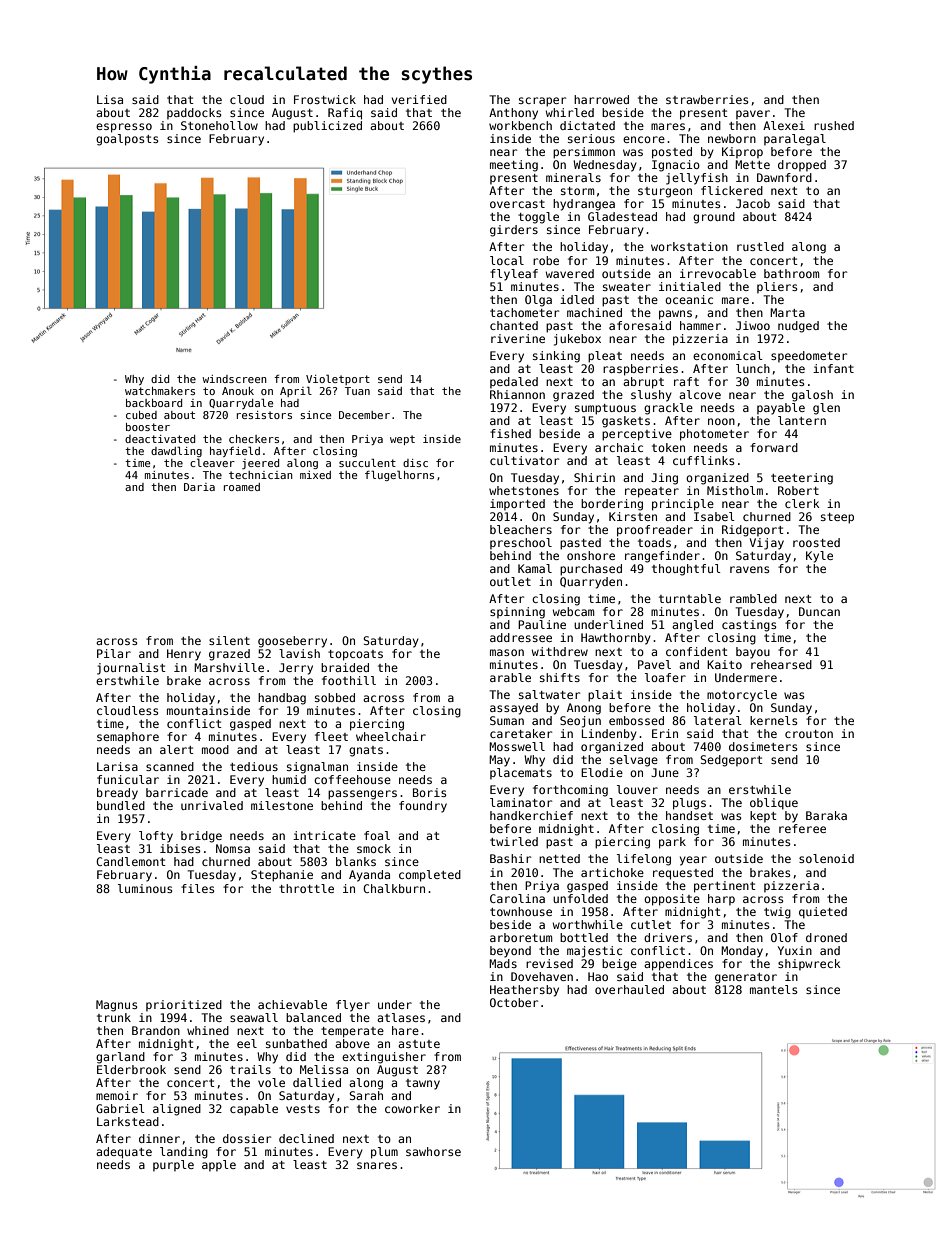 The image size is (952, 1233). I want to click on Stonehollow, so click(219, 125).
